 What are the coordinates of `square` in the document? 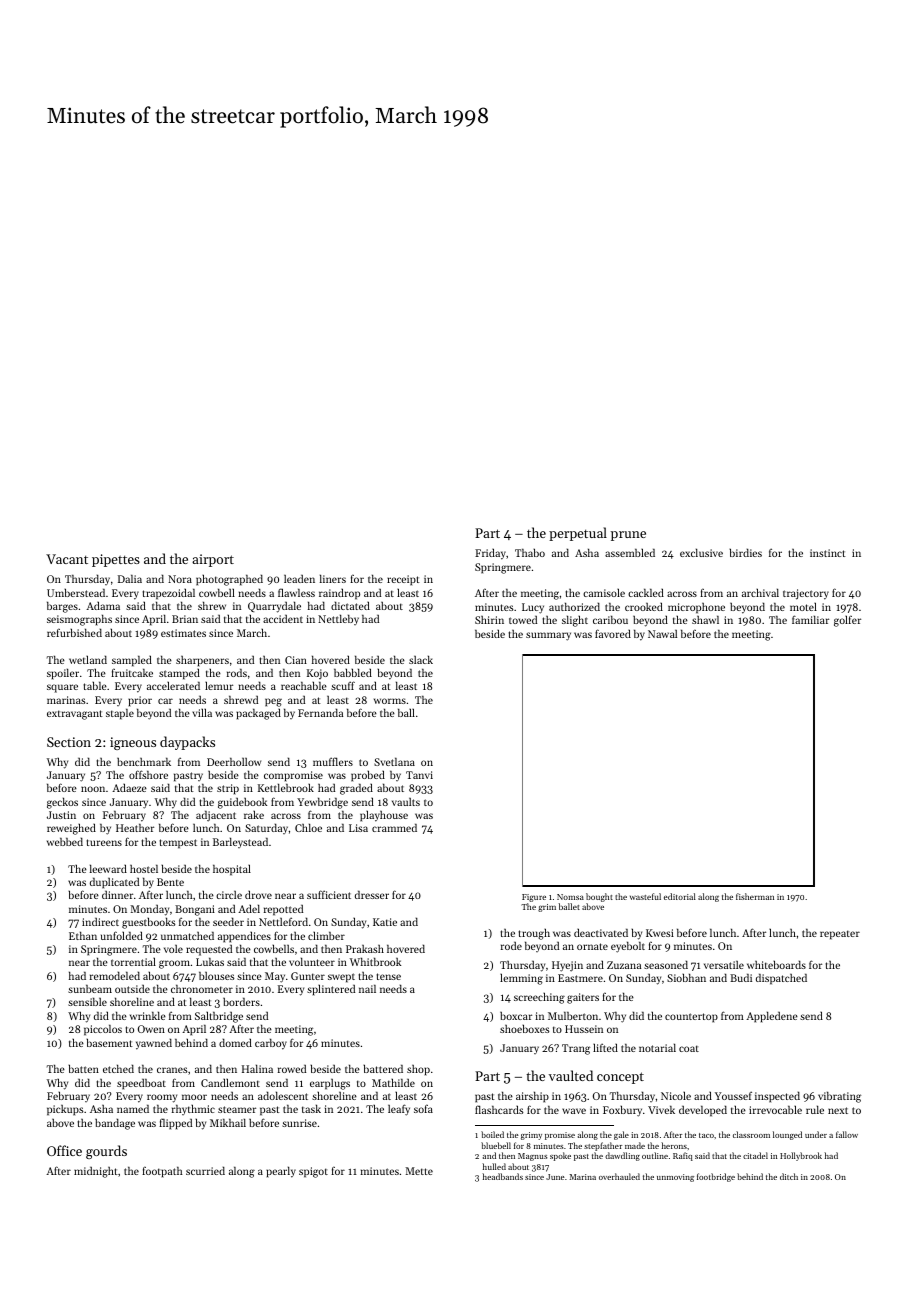 It's located at (62, 688).
